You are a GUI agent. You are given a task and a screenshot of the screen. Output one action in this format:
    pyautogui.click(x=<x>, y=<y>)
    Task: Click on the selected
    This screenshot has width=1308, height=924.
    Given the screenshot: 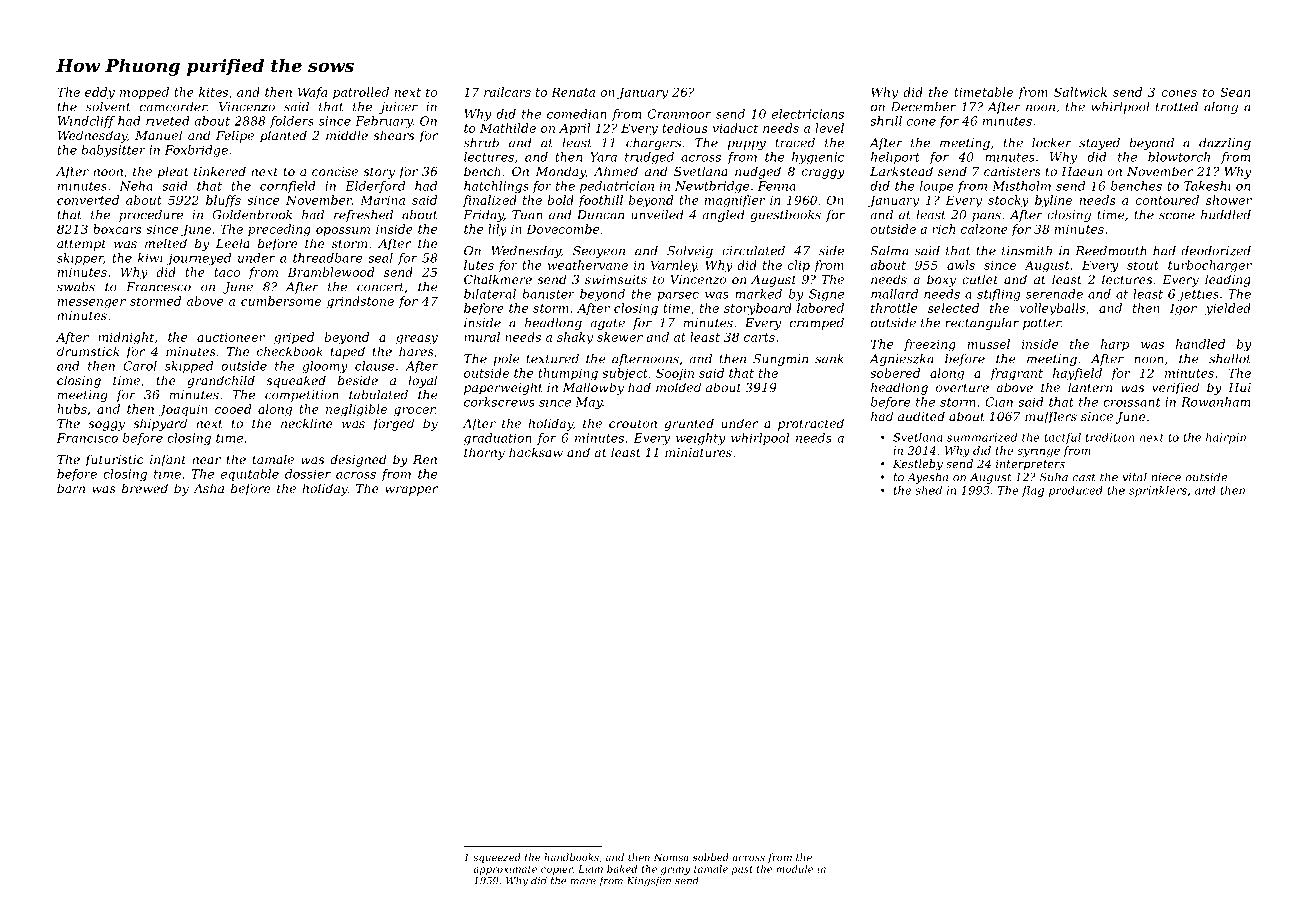 What is the action you would take?
    pyautogui.click(x=953, y=308)
